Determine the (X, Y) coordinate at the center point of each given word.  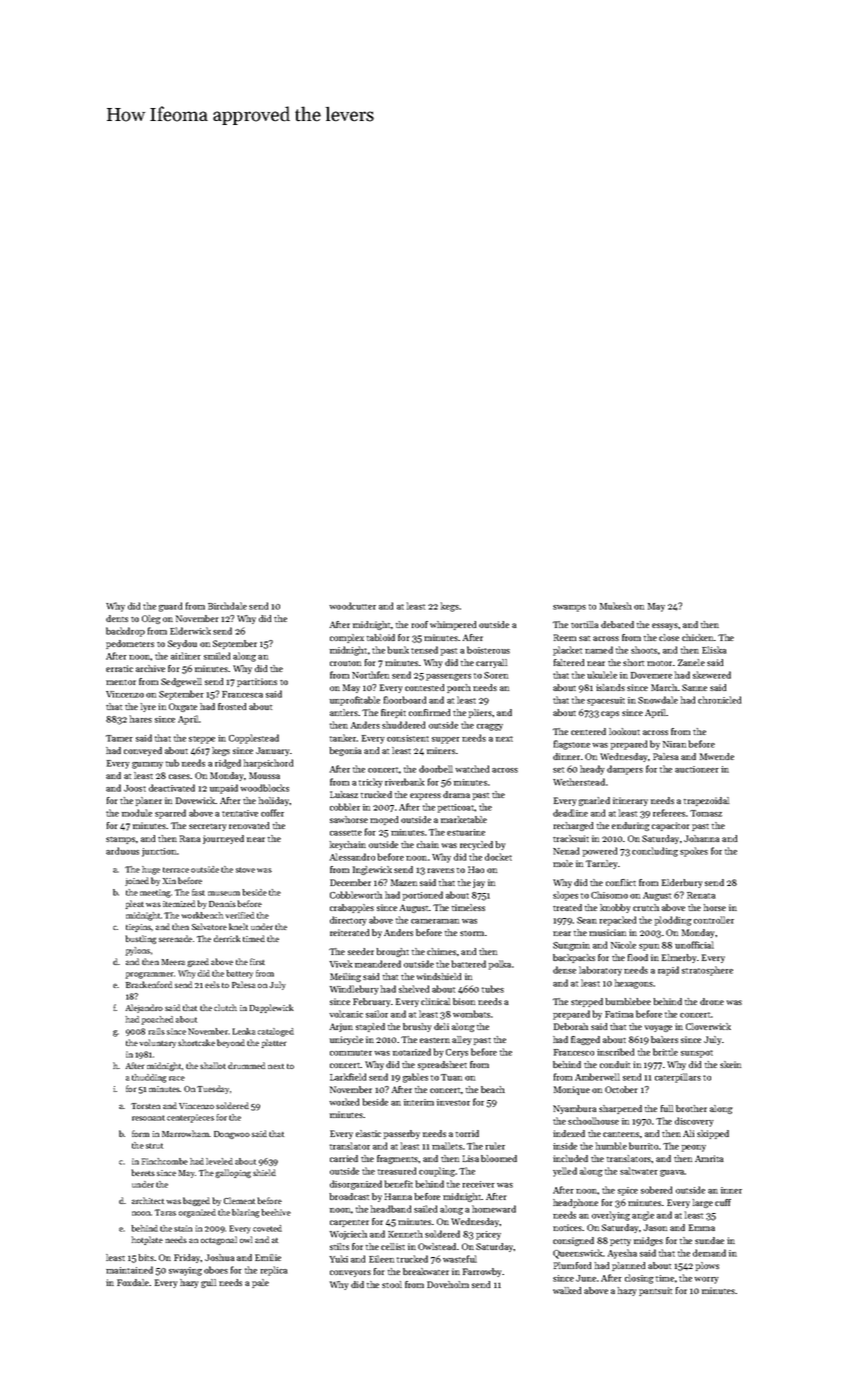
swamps (569, 608)
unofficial (694, 945)
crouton (345, 663)
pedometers (130, 644)
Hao (476, 869)
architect (148, 1200)
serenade (175, 938)
